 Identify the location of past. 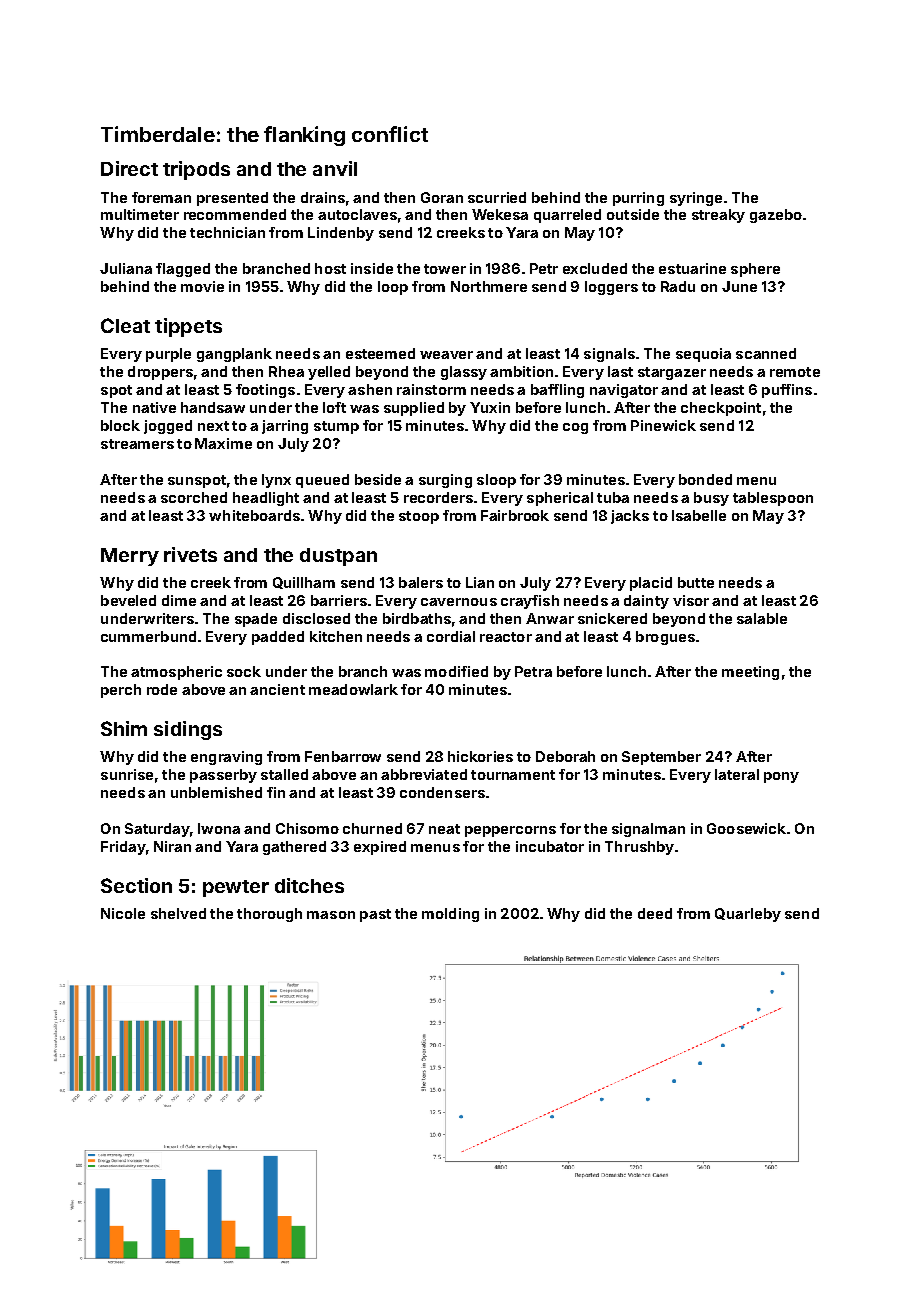
(375, 915).
